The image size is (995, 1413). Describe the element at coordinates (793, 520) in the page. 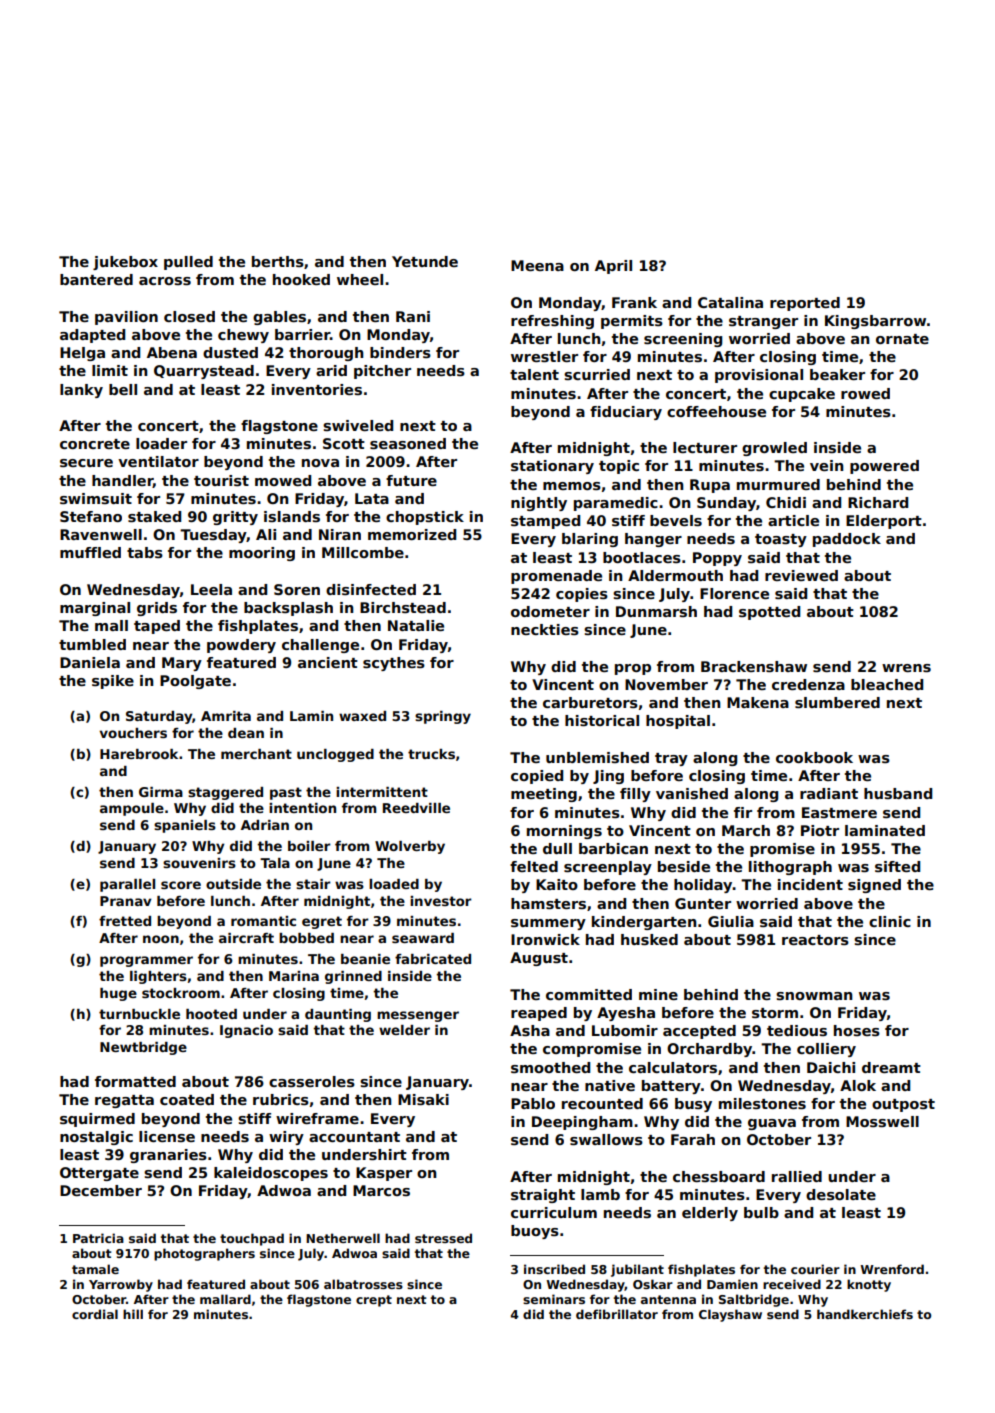

I see `article` at that location.
